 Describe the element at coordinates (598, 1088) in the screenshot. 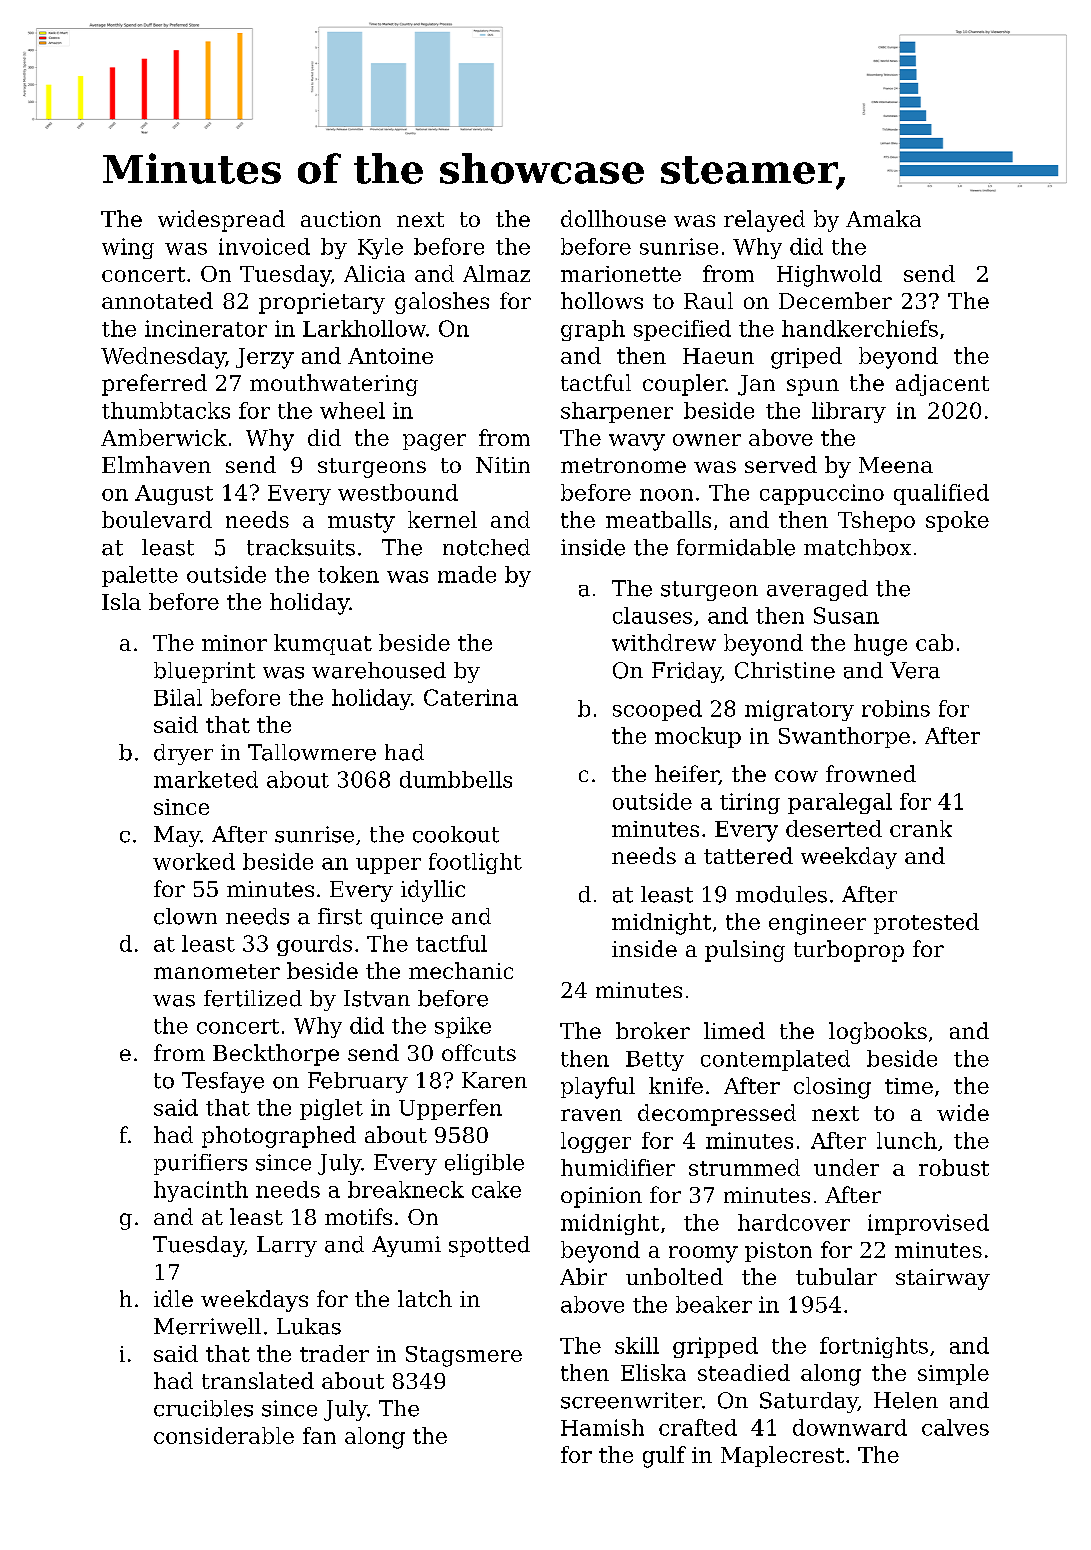

I see `playful` at that location.
